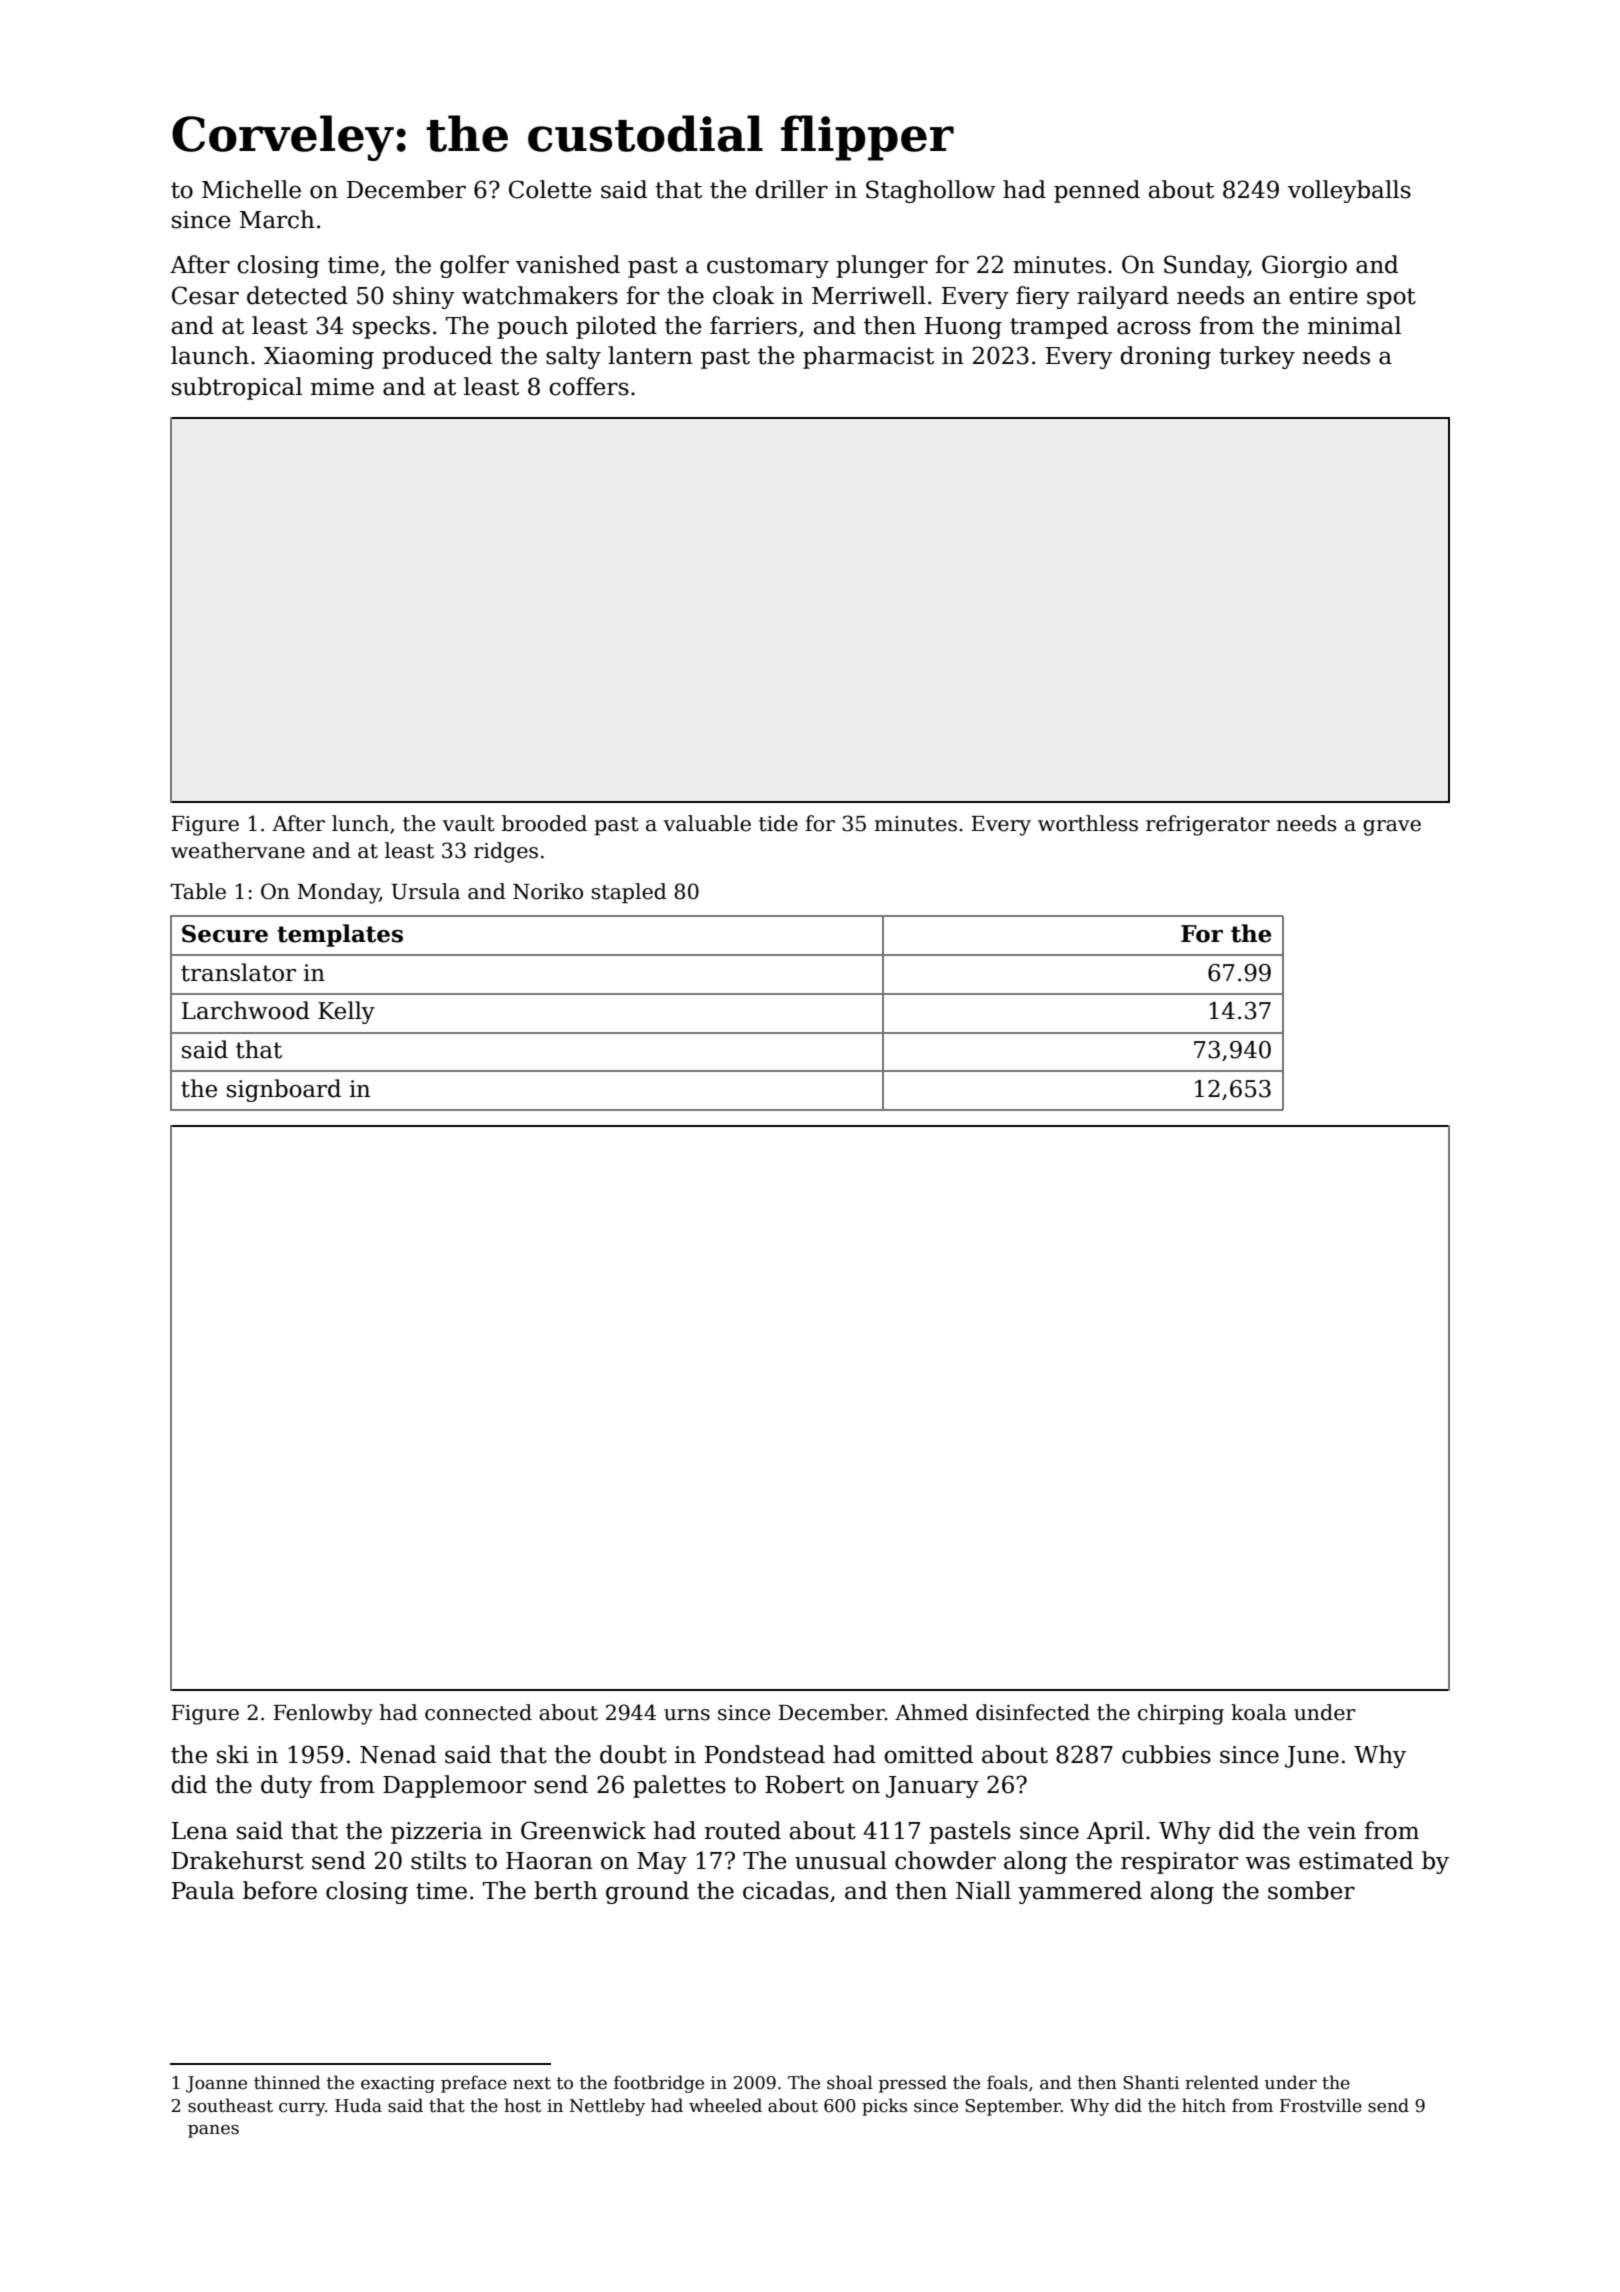  Describe the element at coordinates (284, 1090) in the screenshot. I see `signboard` at that location.
